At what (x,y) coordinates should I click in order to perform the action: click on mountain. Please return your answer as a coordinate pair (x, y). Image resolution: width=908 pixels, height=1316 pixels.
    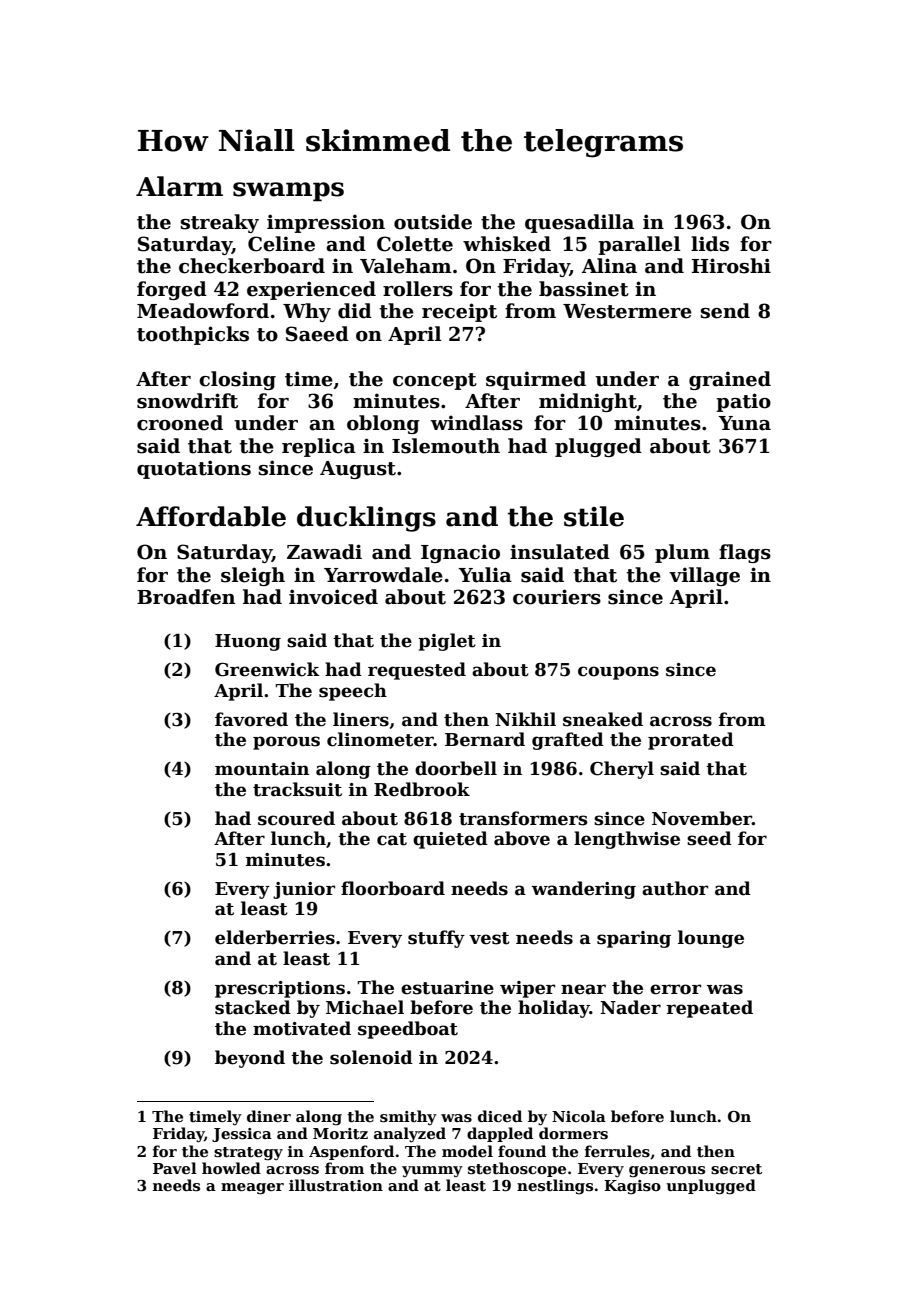
    Looking at the image, I should click on (262, 769).
